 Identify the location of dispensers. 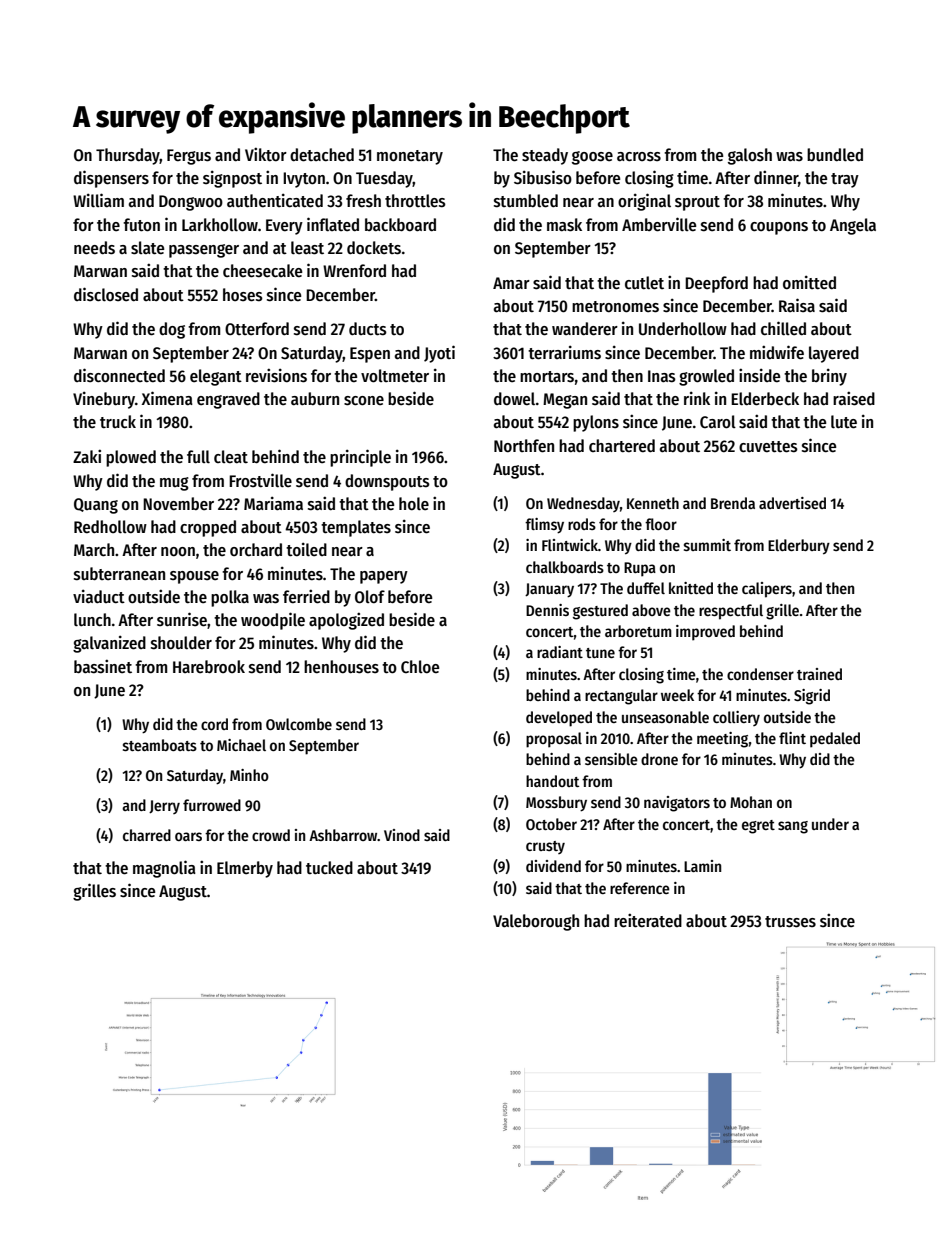
(111, 179).
